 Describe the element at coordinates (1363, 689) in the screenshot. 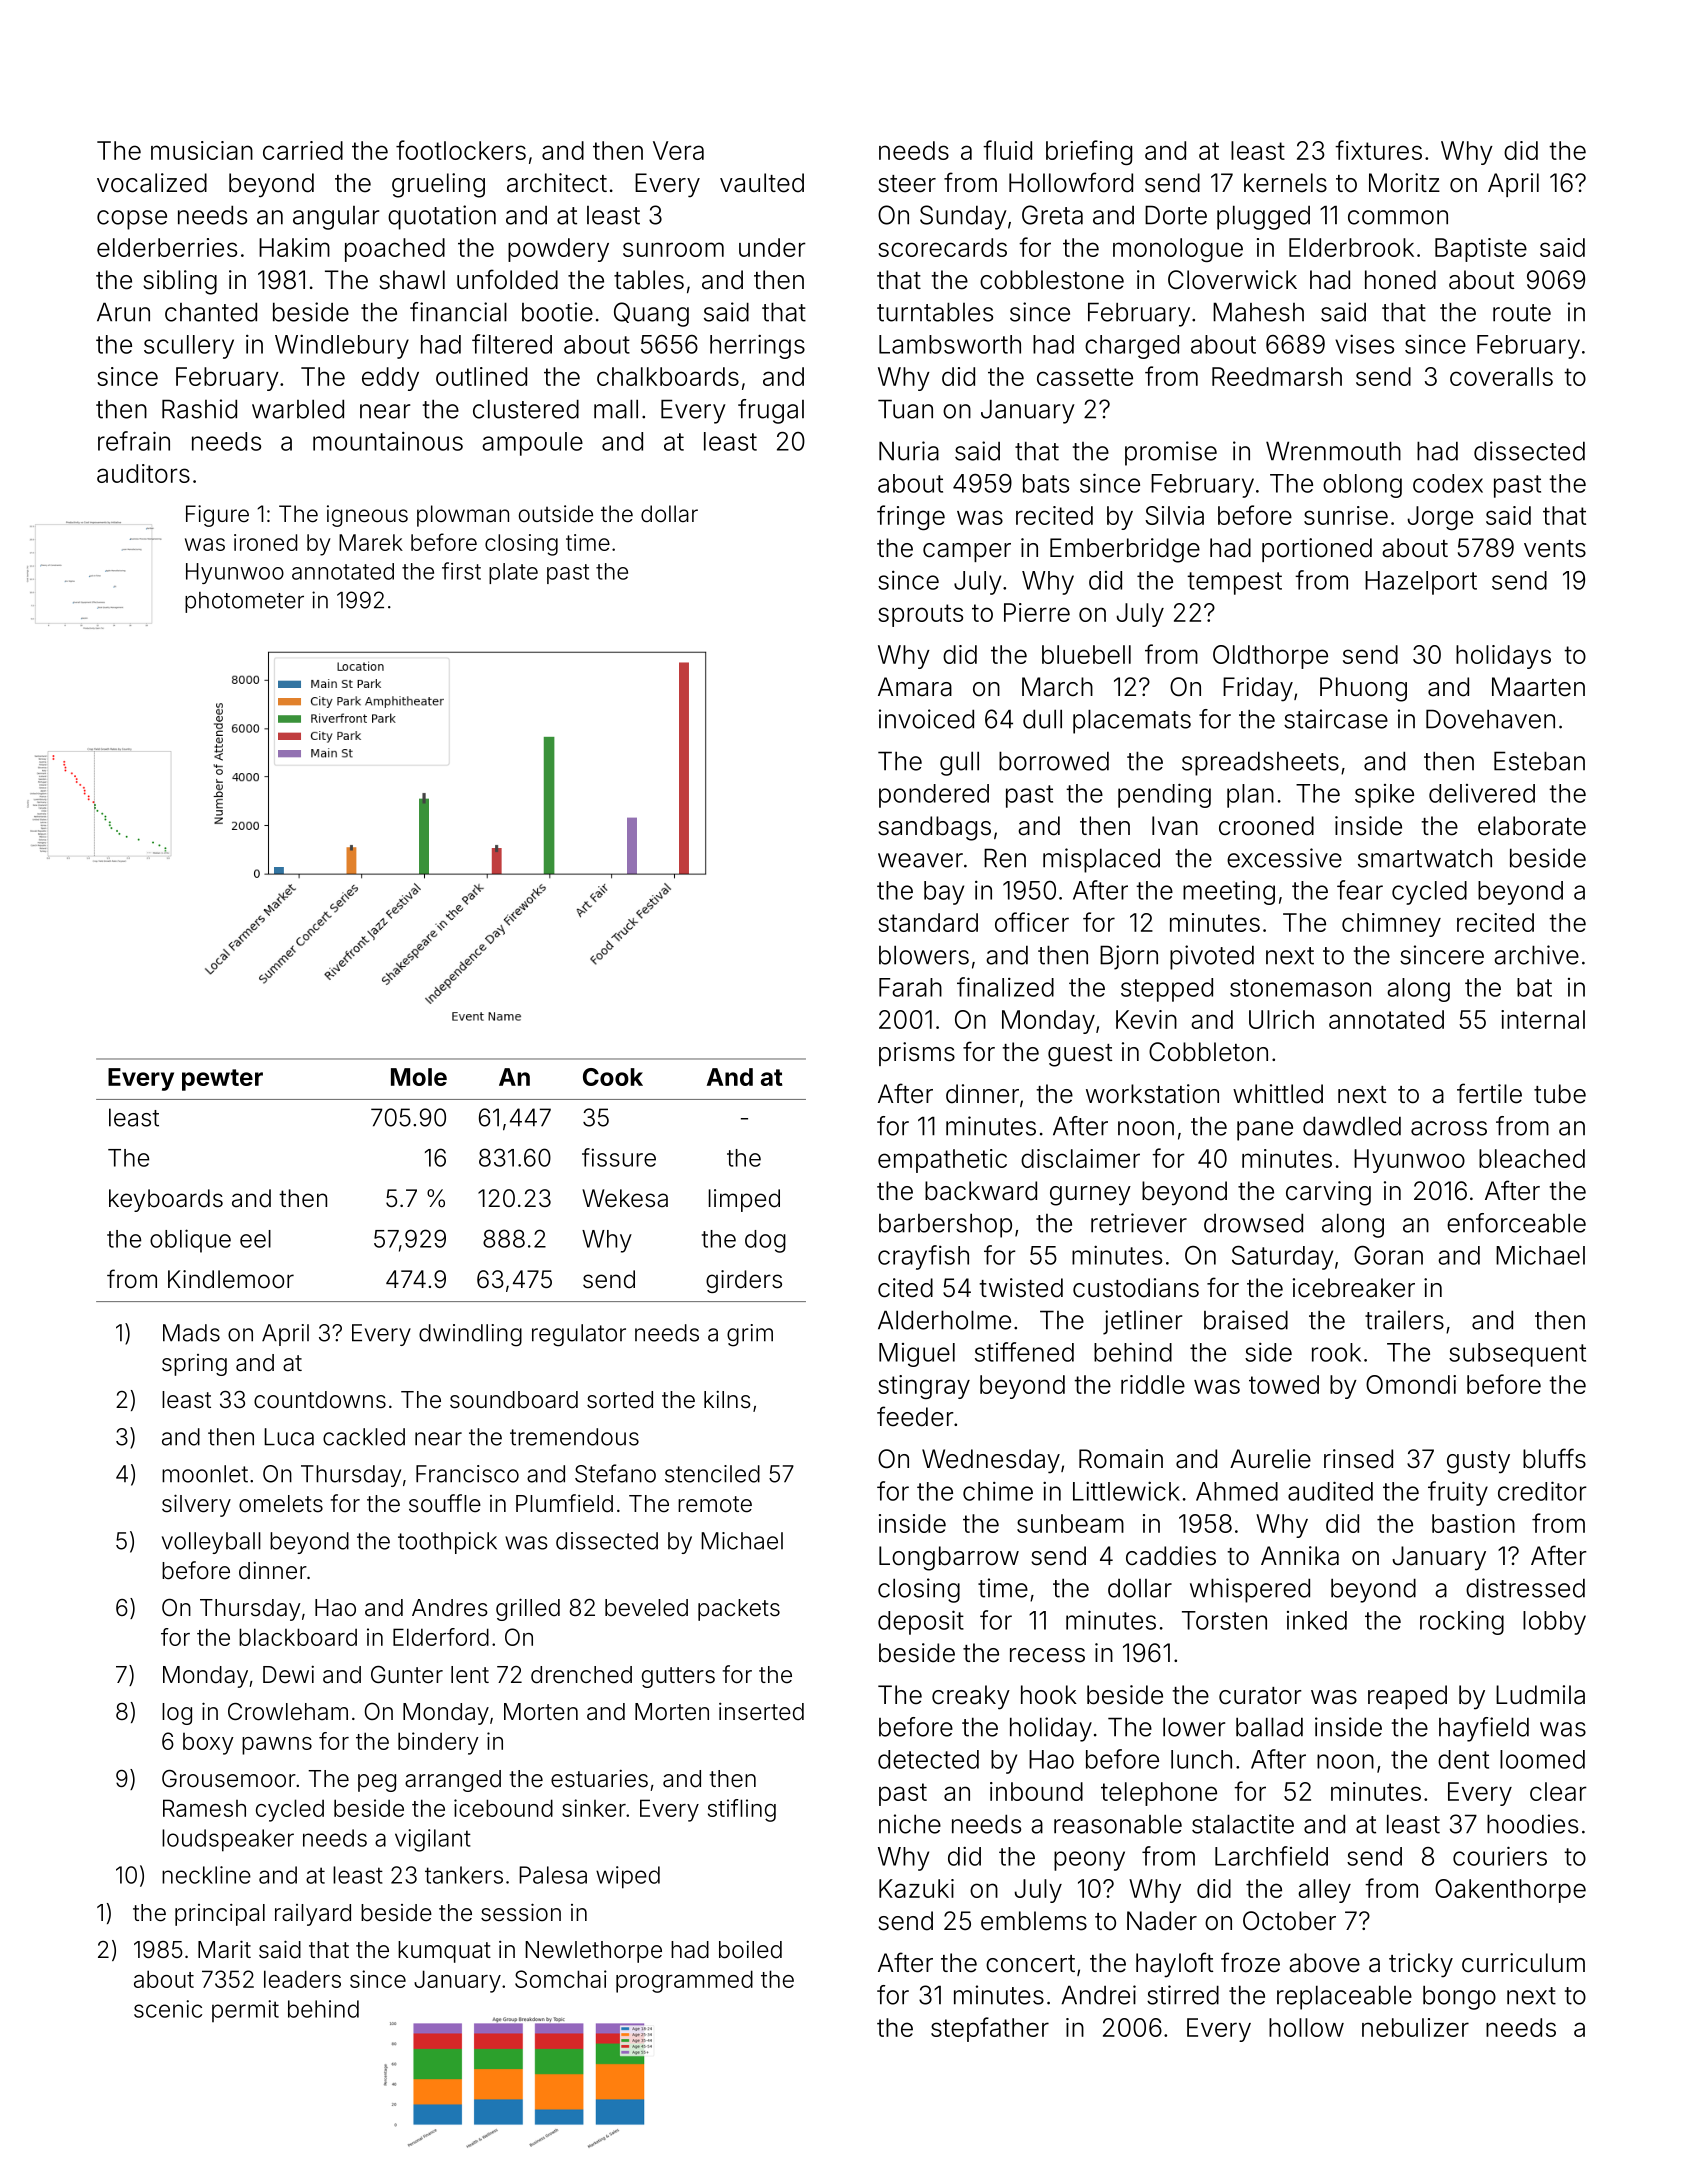

I see `Phuong` at that location.
